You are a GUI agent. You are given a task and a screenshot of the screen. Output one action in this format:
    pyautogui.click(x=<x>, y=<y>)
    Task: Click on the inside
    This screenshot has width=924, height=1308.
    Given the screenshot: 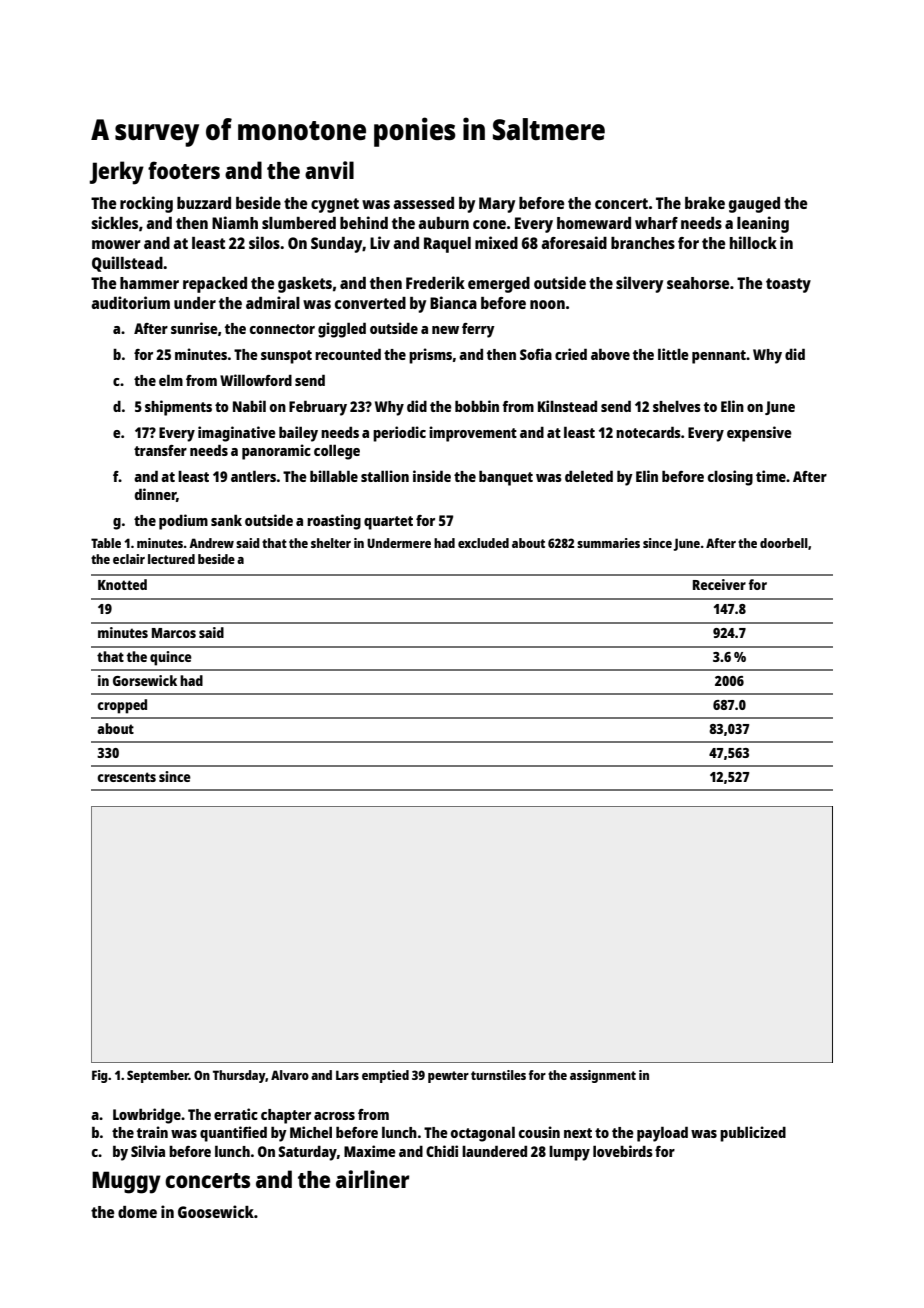 What is the action you would take?
    pyautogui.click(x=432, y=476)
